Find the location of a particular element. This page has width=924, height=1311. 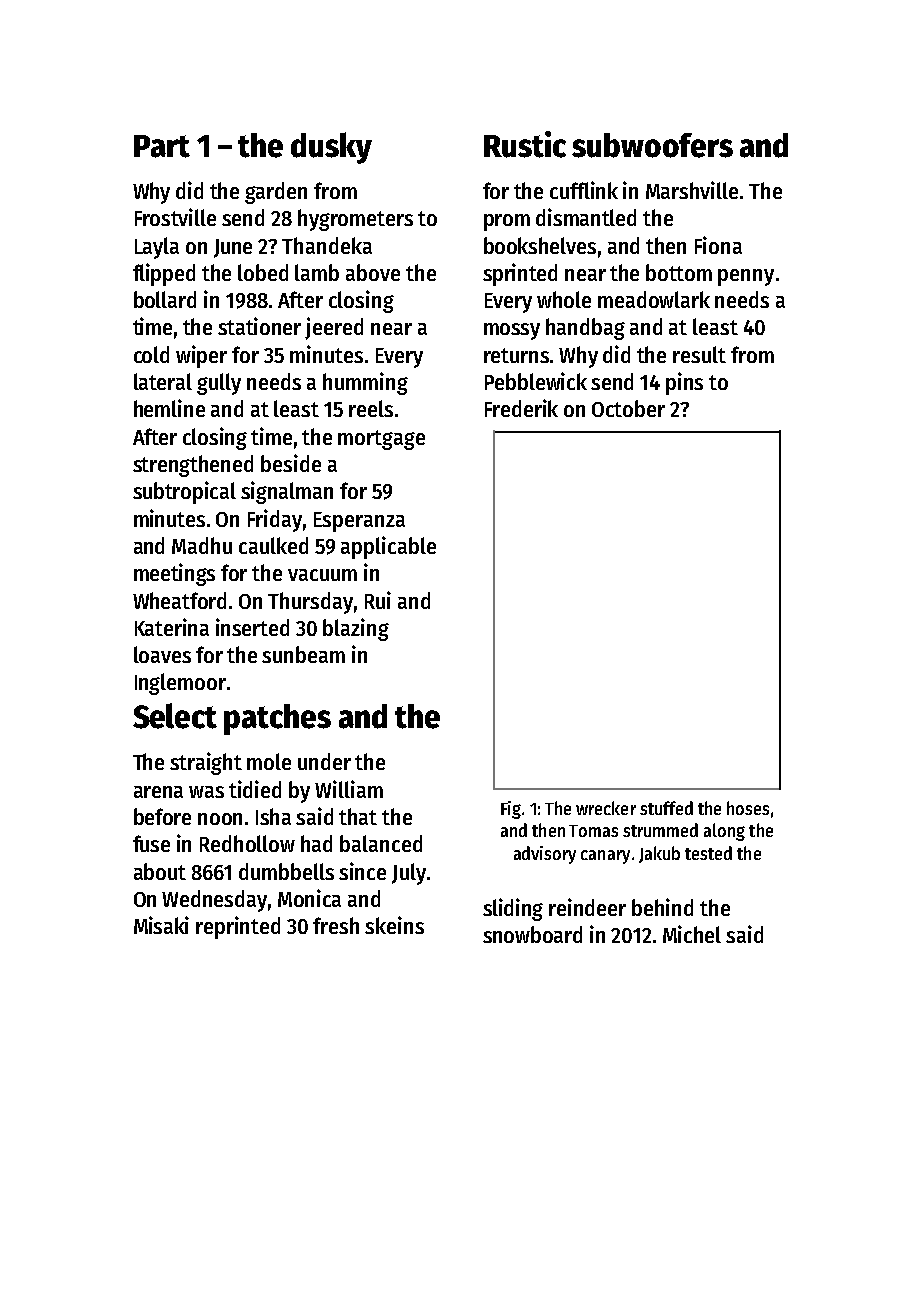

Frederik is located at coordinates (521, 408).
